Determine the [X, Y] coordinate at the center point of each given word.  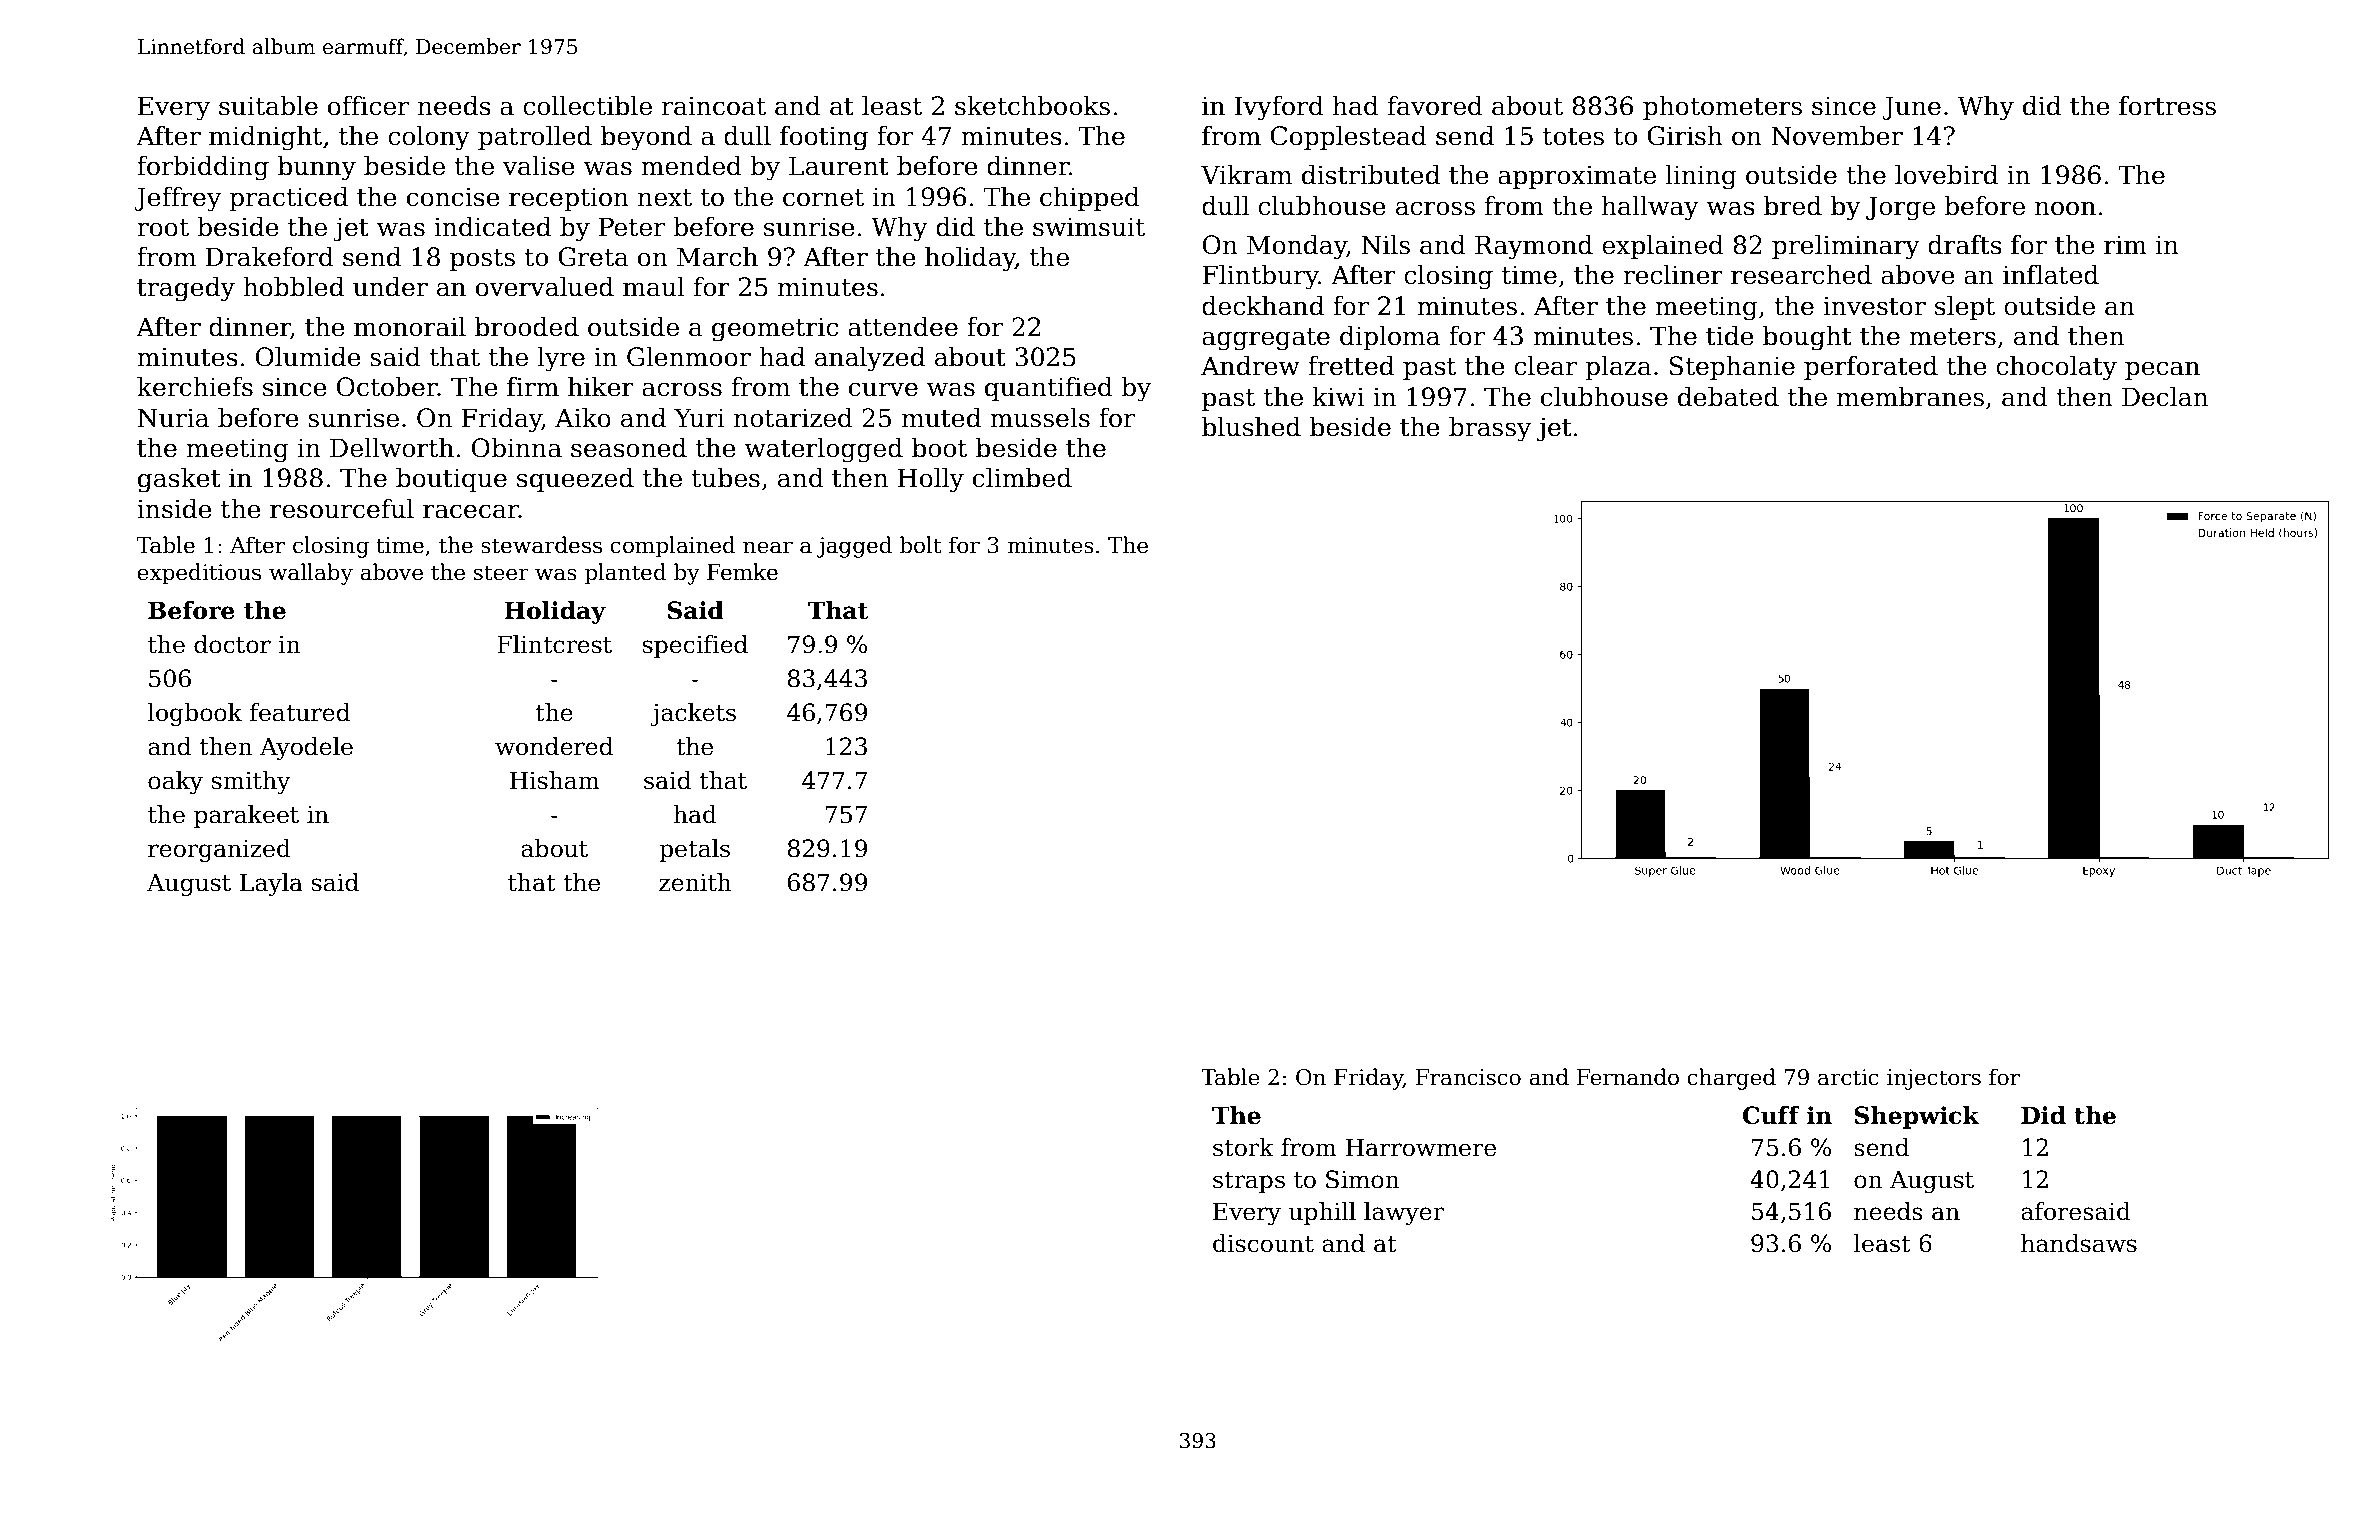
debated [1728, 397]
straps [1249, 1182]
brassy [1490, 429]
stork [1243, 1147]
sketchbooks [1032, 106]
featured [300, 712]
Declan [2165, 397]
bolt [921, 545]
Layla [271, 884]
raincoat [714, 106]
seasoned [629, 448]
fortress [2167, 106]
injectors [1934, 1079]
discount [1263, 1243]
